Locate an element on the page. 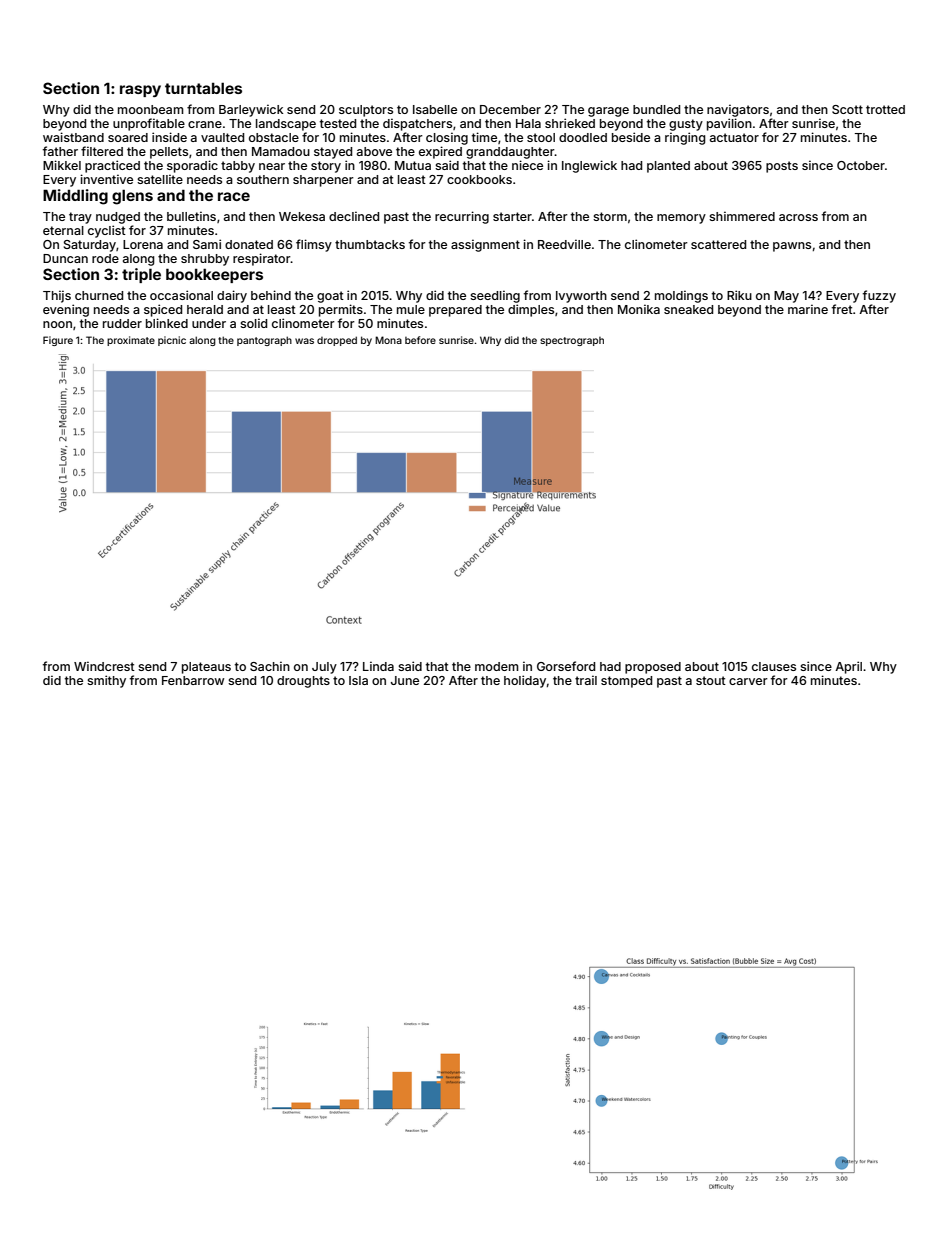 The image size is (952, 1233). clauses is located at coordinates (774, 666).
